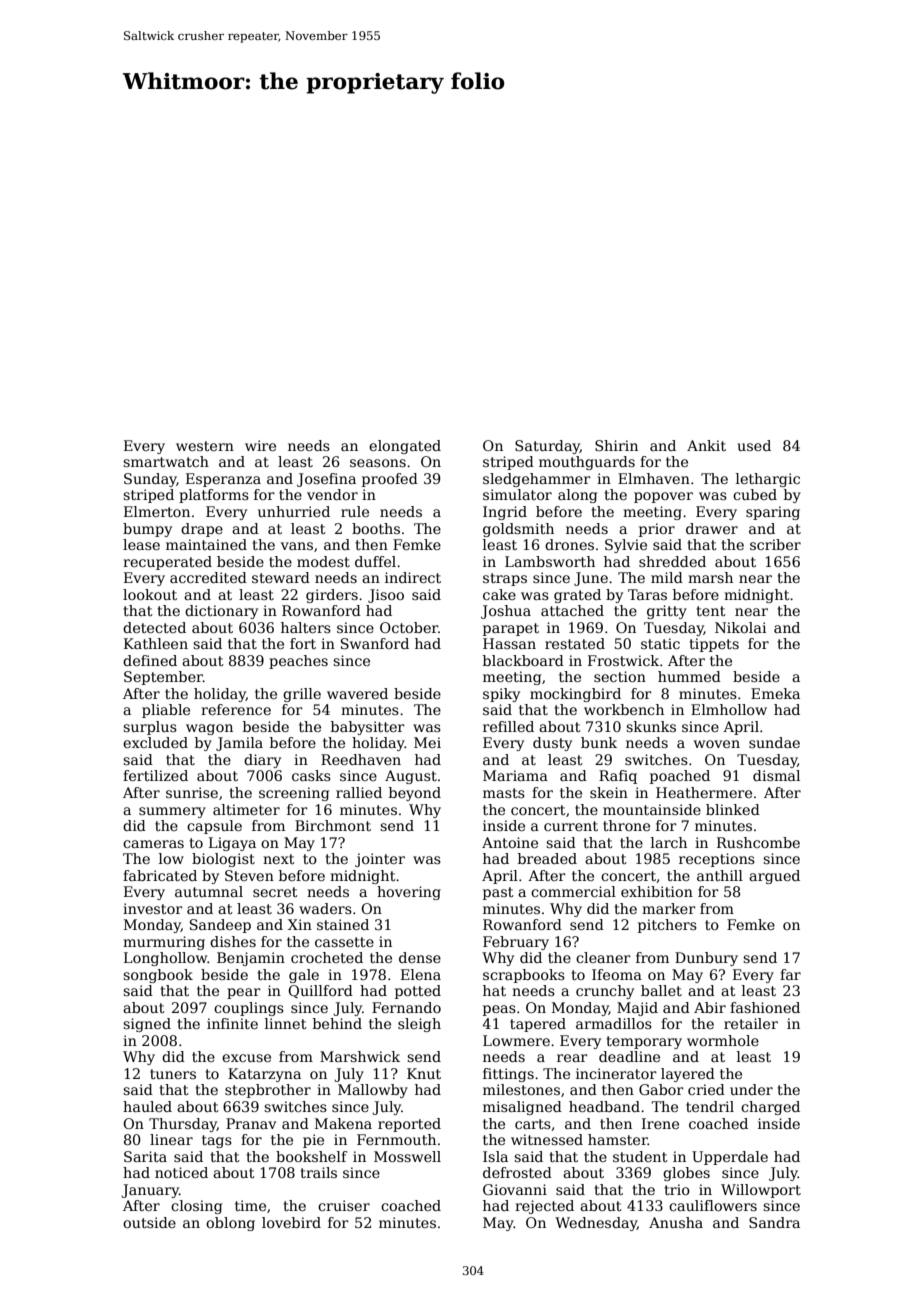 This screenshot has height=1308, width=924. What do you see at coordinates (279, 859) in the screenshot?
I see `next` at bounding box center [279, 859].
